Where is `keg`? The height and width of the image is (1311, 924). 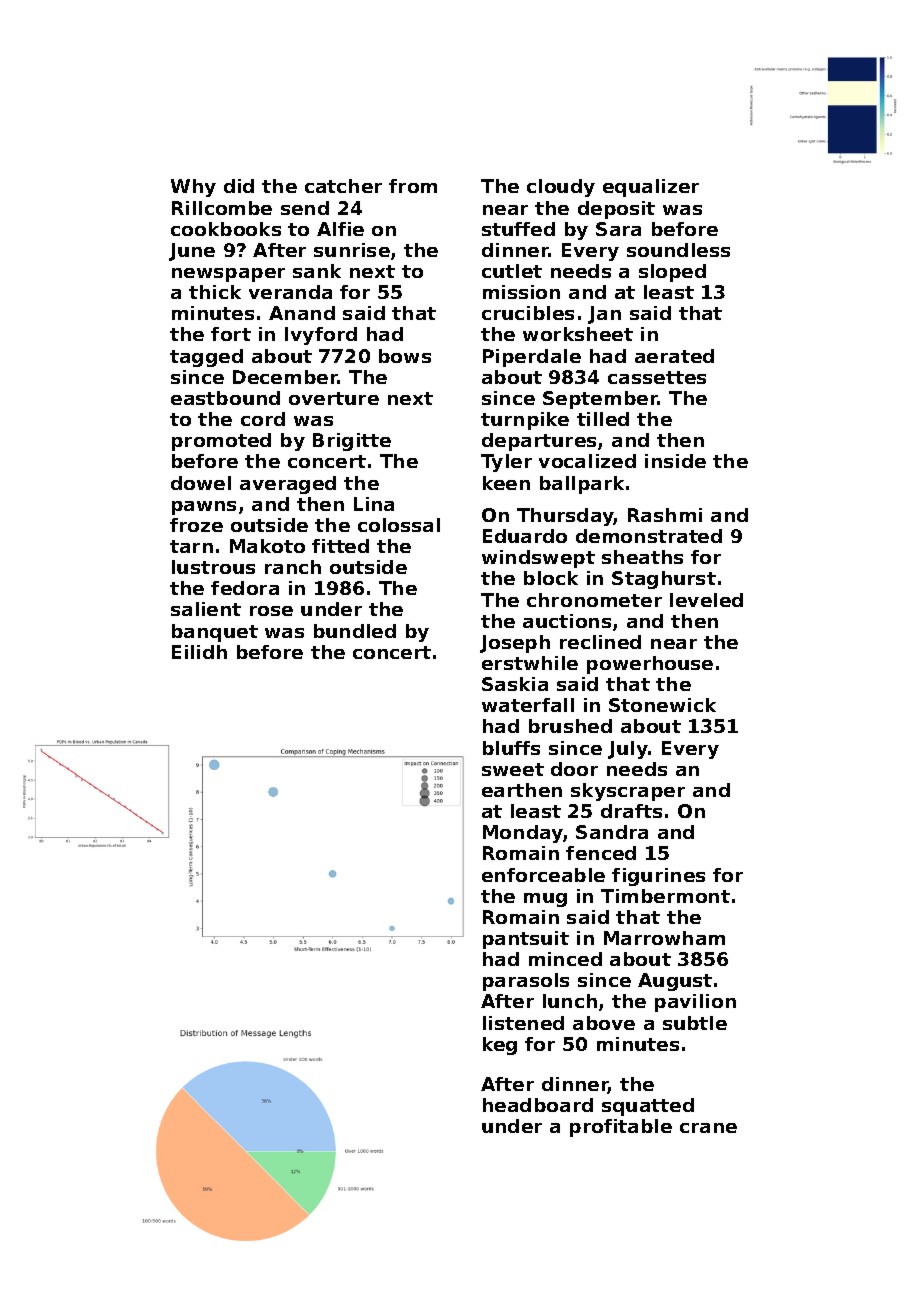 keg is located at coordinates (500, 1046).
